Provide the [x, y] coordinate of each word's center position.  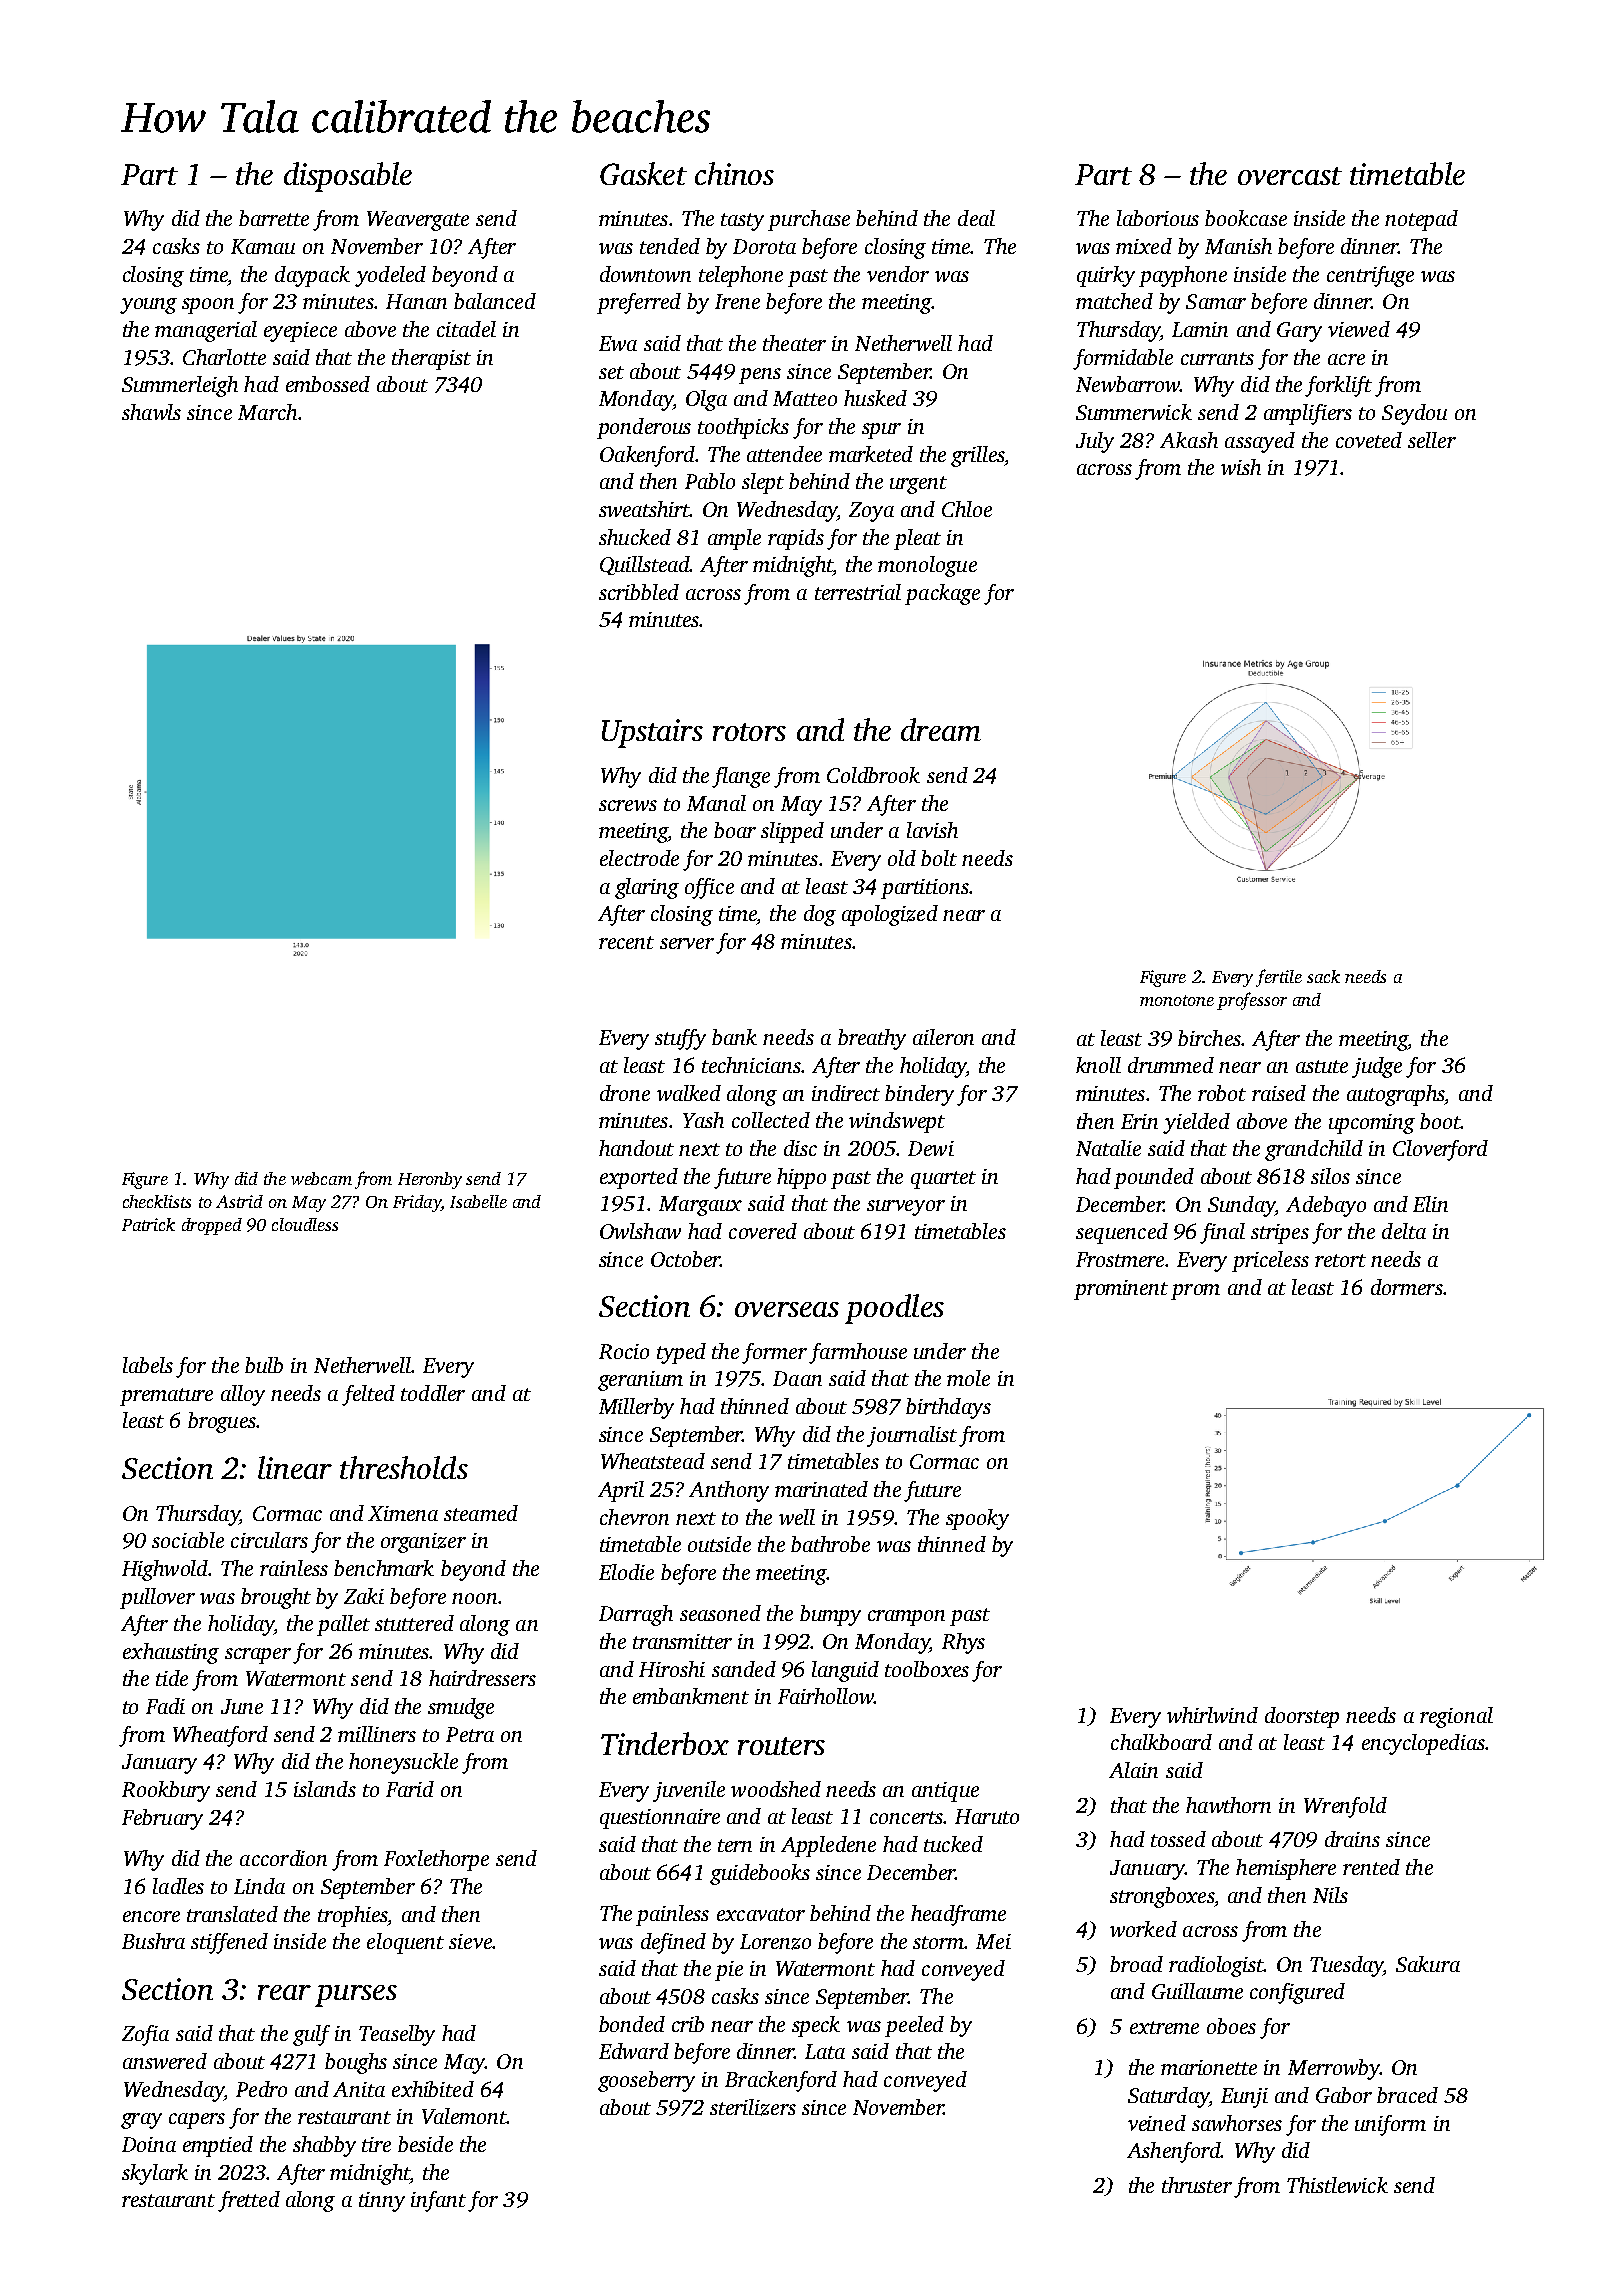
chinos [734, 173]
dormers [1407, 1287]
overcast [1290, 176]
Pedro [261, 2089]
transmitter [682, 1641]
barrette [274, 218]
